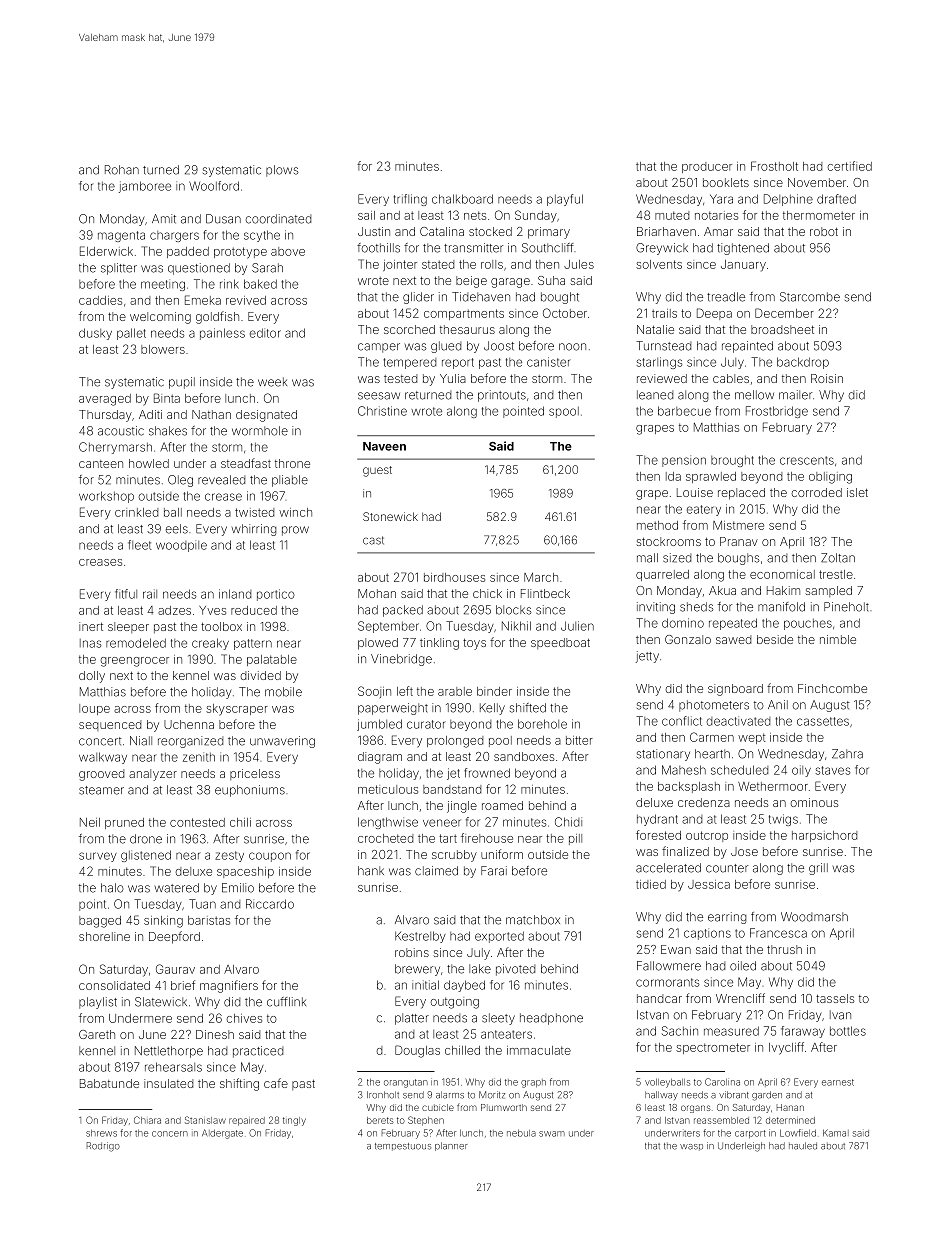 The width and height of the image is (952, 1233). I want to click on certified, so click(849, 166).
